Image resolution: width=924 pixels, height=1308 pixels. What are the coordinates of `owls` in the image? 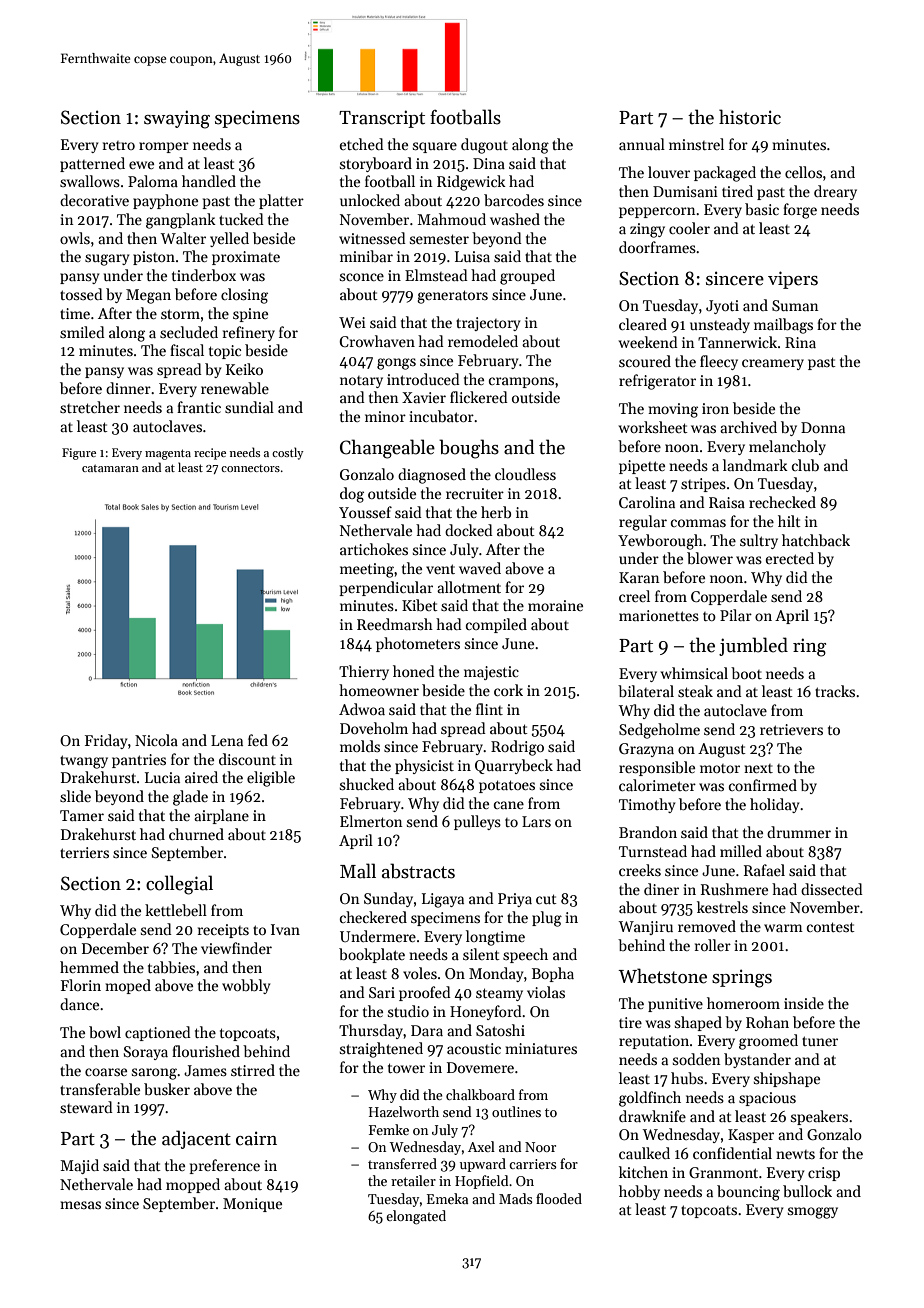 It's located at (75, 238).
